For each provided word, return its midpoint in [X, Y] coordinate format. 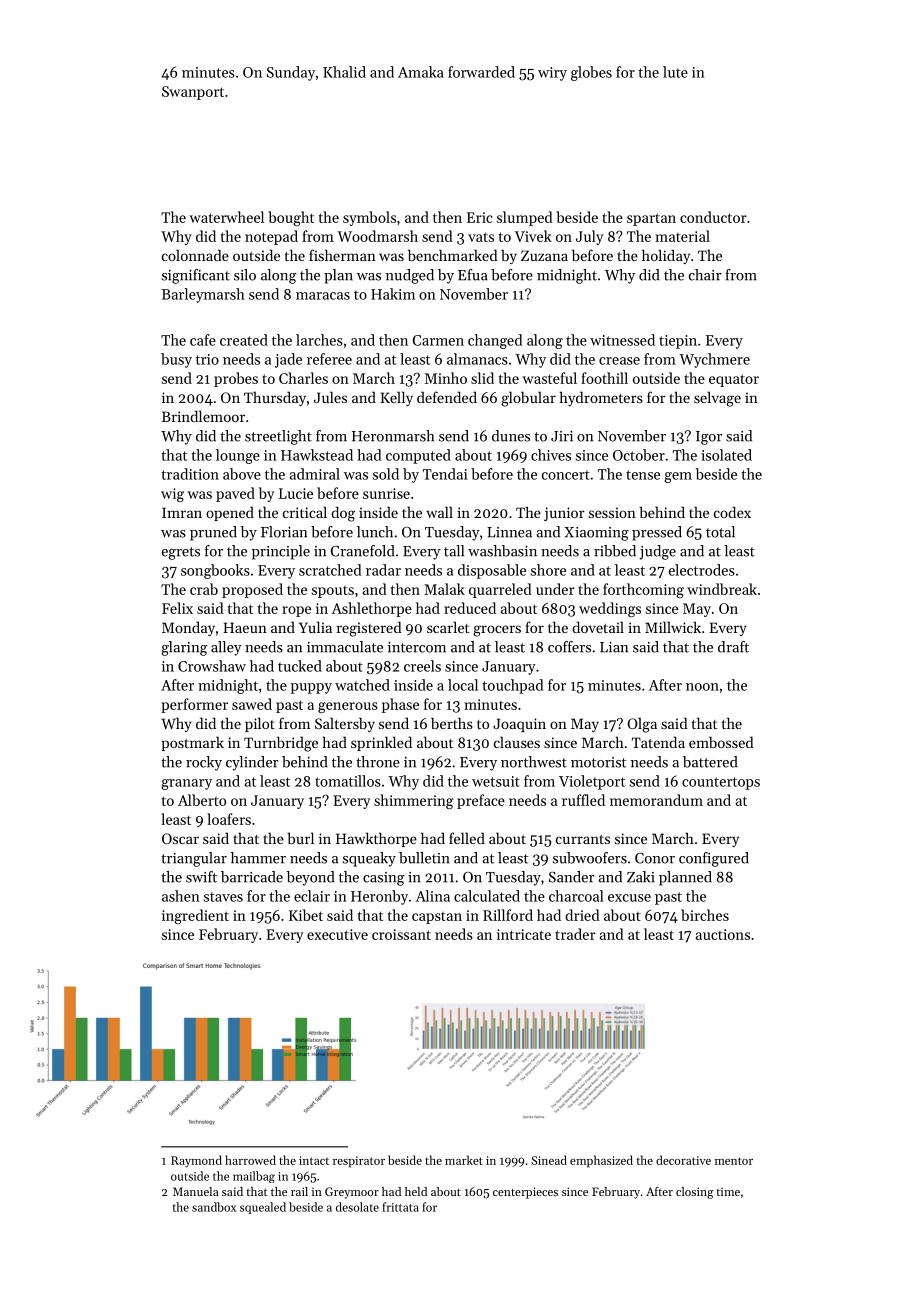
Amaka [421, 72]
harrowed [250, 1160]
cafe [203, 340]
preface [481, 801]
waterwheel [226, 217]
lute [675, 72]
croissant [401, 934]
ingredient [195, 916]
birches [705, 915]
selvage [717, 399]
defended [447, 397]
